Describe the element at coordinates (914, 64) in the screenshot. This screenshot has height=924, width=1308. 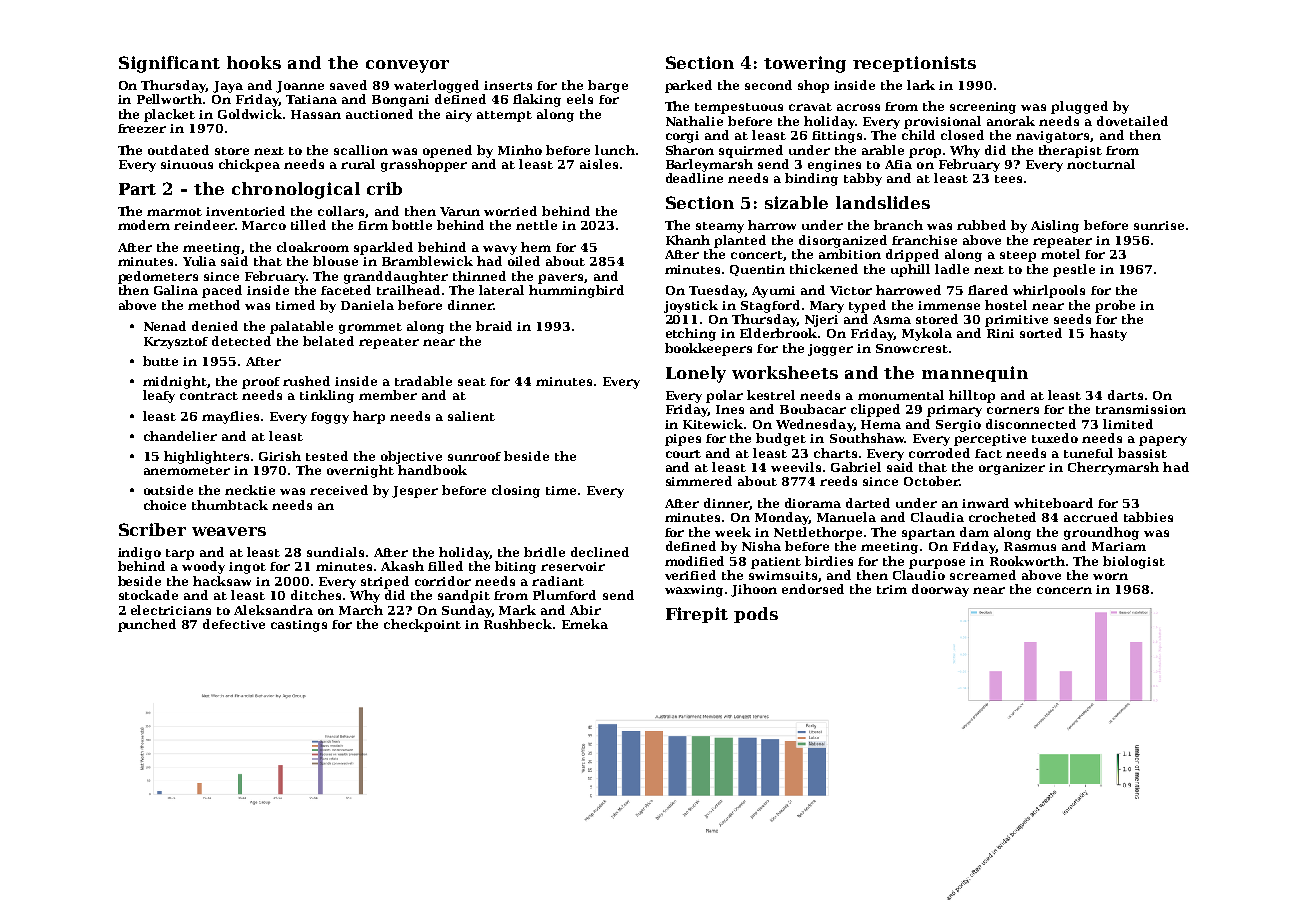
I see `receptionists` at that location.
